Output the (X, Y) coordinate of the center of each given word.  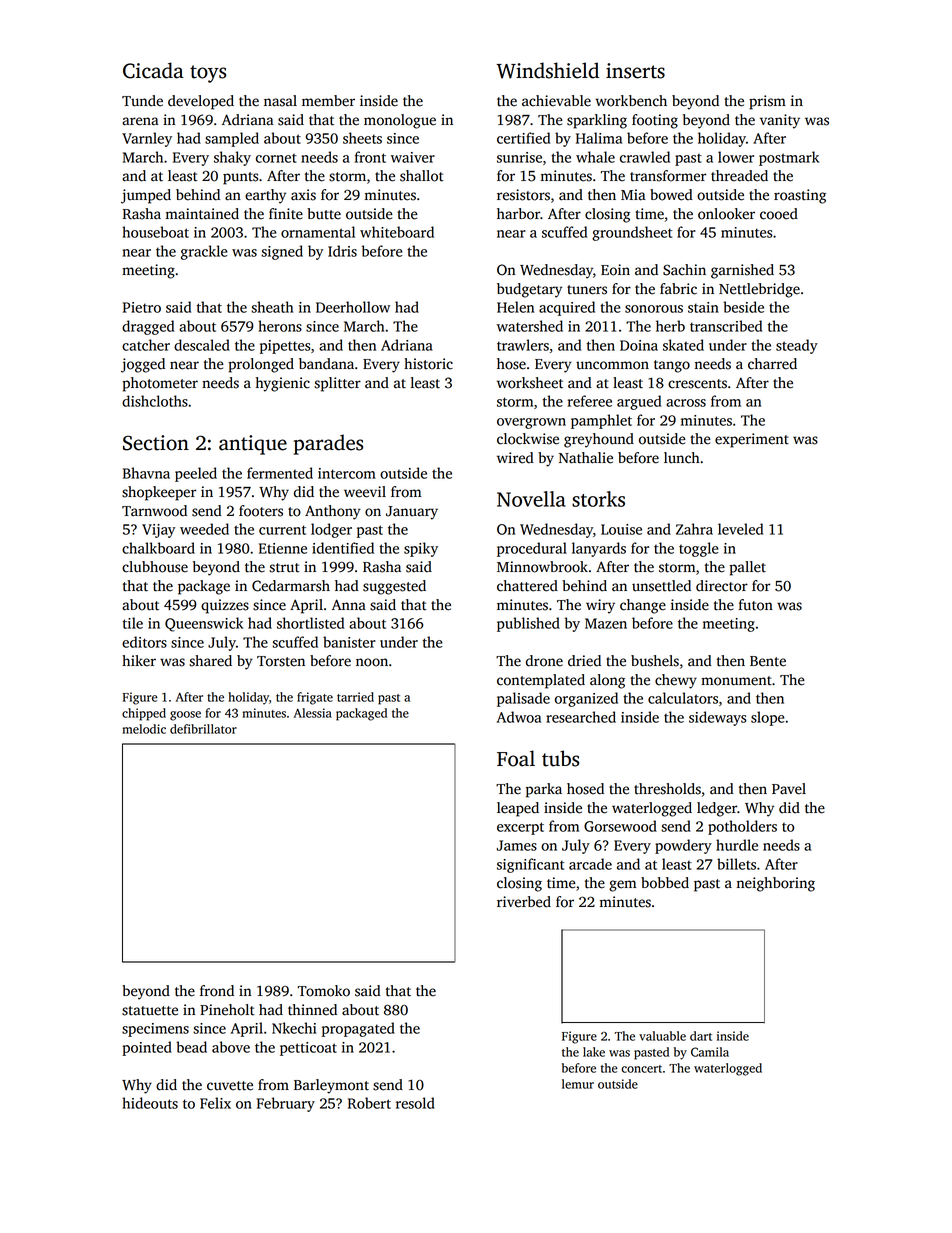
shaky (232, 158)
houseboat (155, 232)
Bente (768, 661)
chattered (527, 586)
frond (217, 991)
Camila (710, 1052)
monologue (400, 121)
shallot (422, 176)
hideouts (150, 1103)
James (517, 845)
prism (767, 102)
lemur (578, 1084)
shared (210, 661)
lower (736, 157)
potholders (742, 827)
